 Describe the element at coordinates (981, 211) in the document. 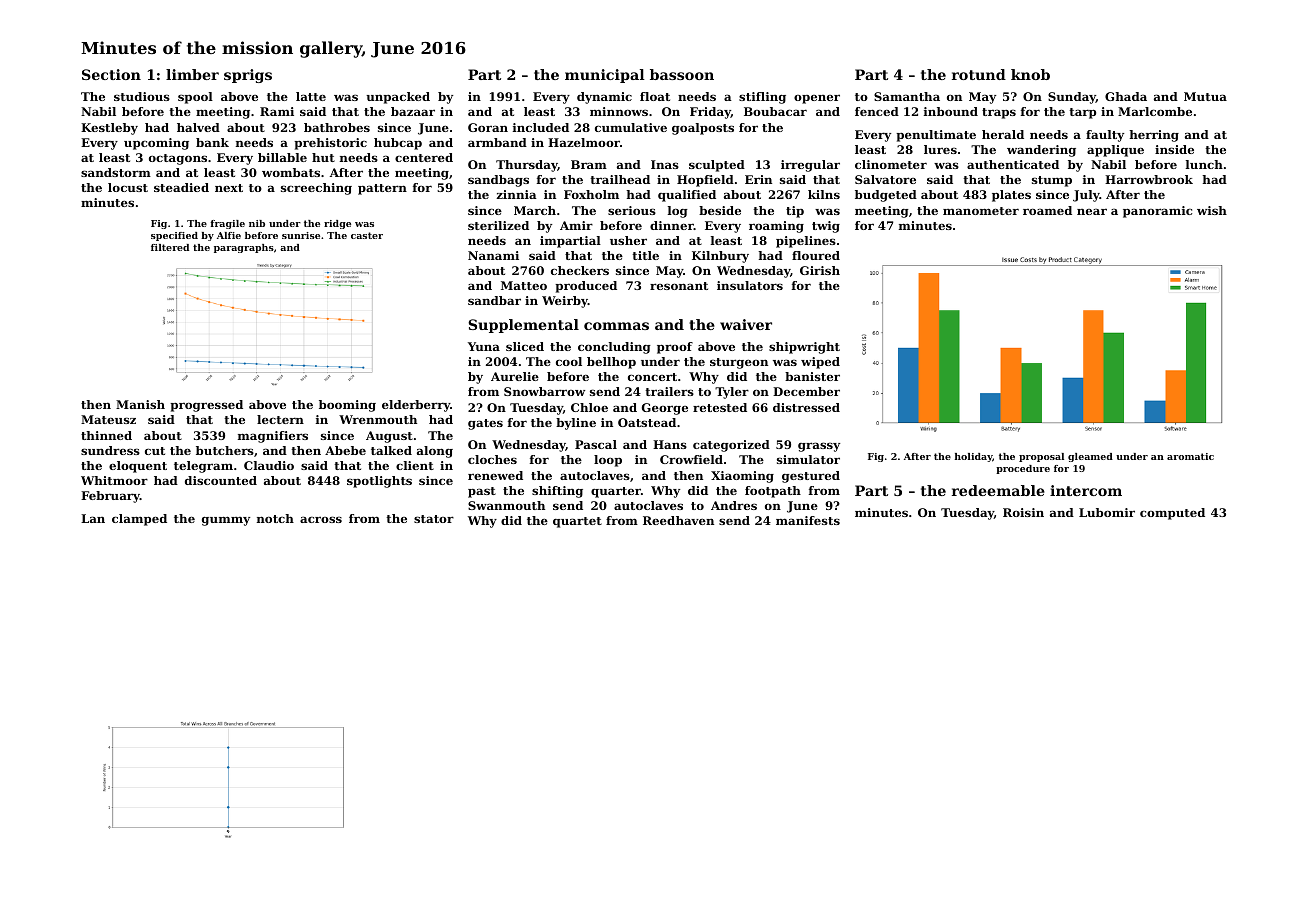

I see `manometer` at that location.
